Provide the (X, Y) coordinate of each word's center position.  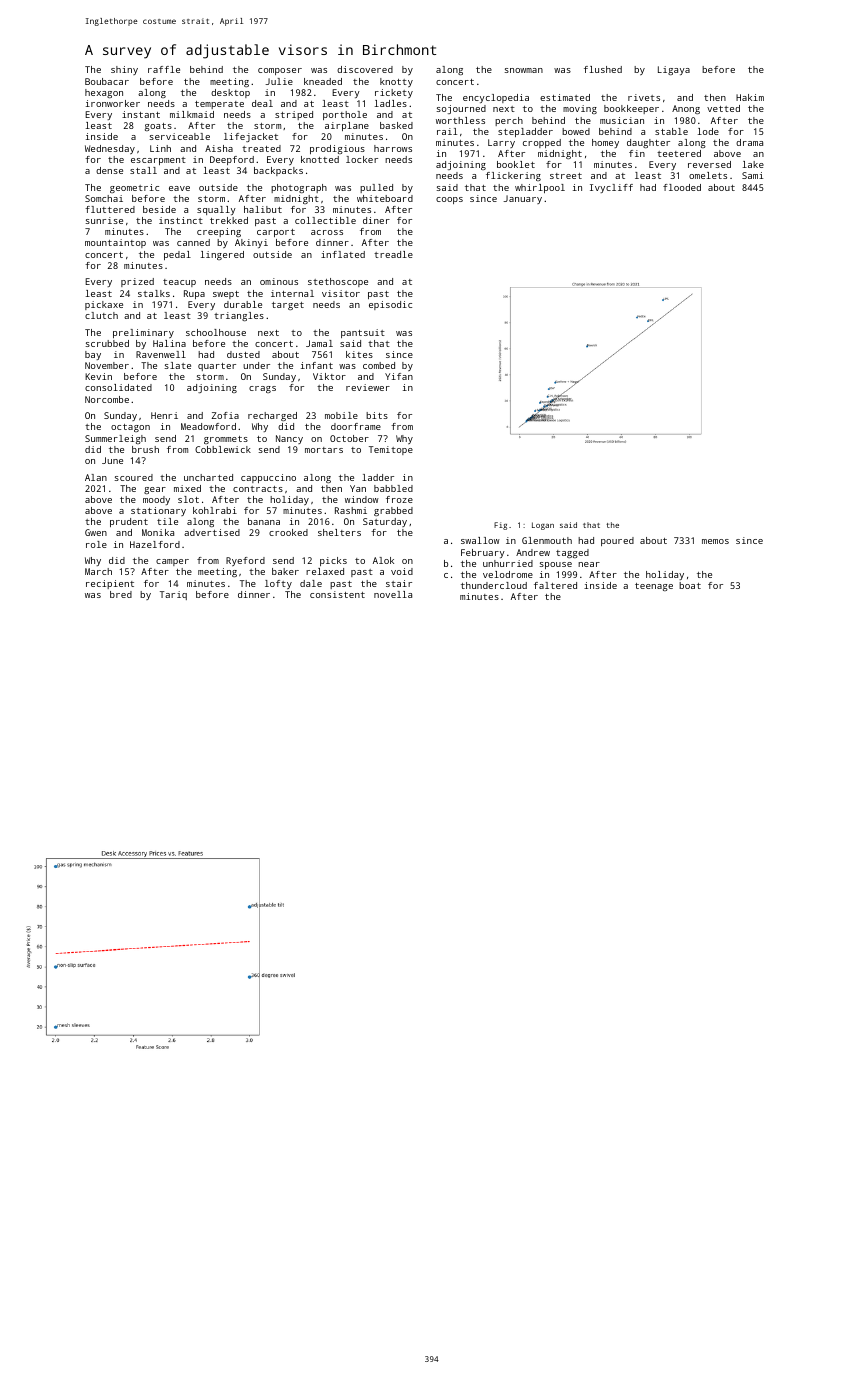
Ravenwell (161, 354)
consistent (337, 594)
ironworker (113, 103)
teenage (654, 587)
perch (509, 121)
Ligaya (674, 70)
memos (715, 541)
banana (264, 521)
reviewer (368, 387)
